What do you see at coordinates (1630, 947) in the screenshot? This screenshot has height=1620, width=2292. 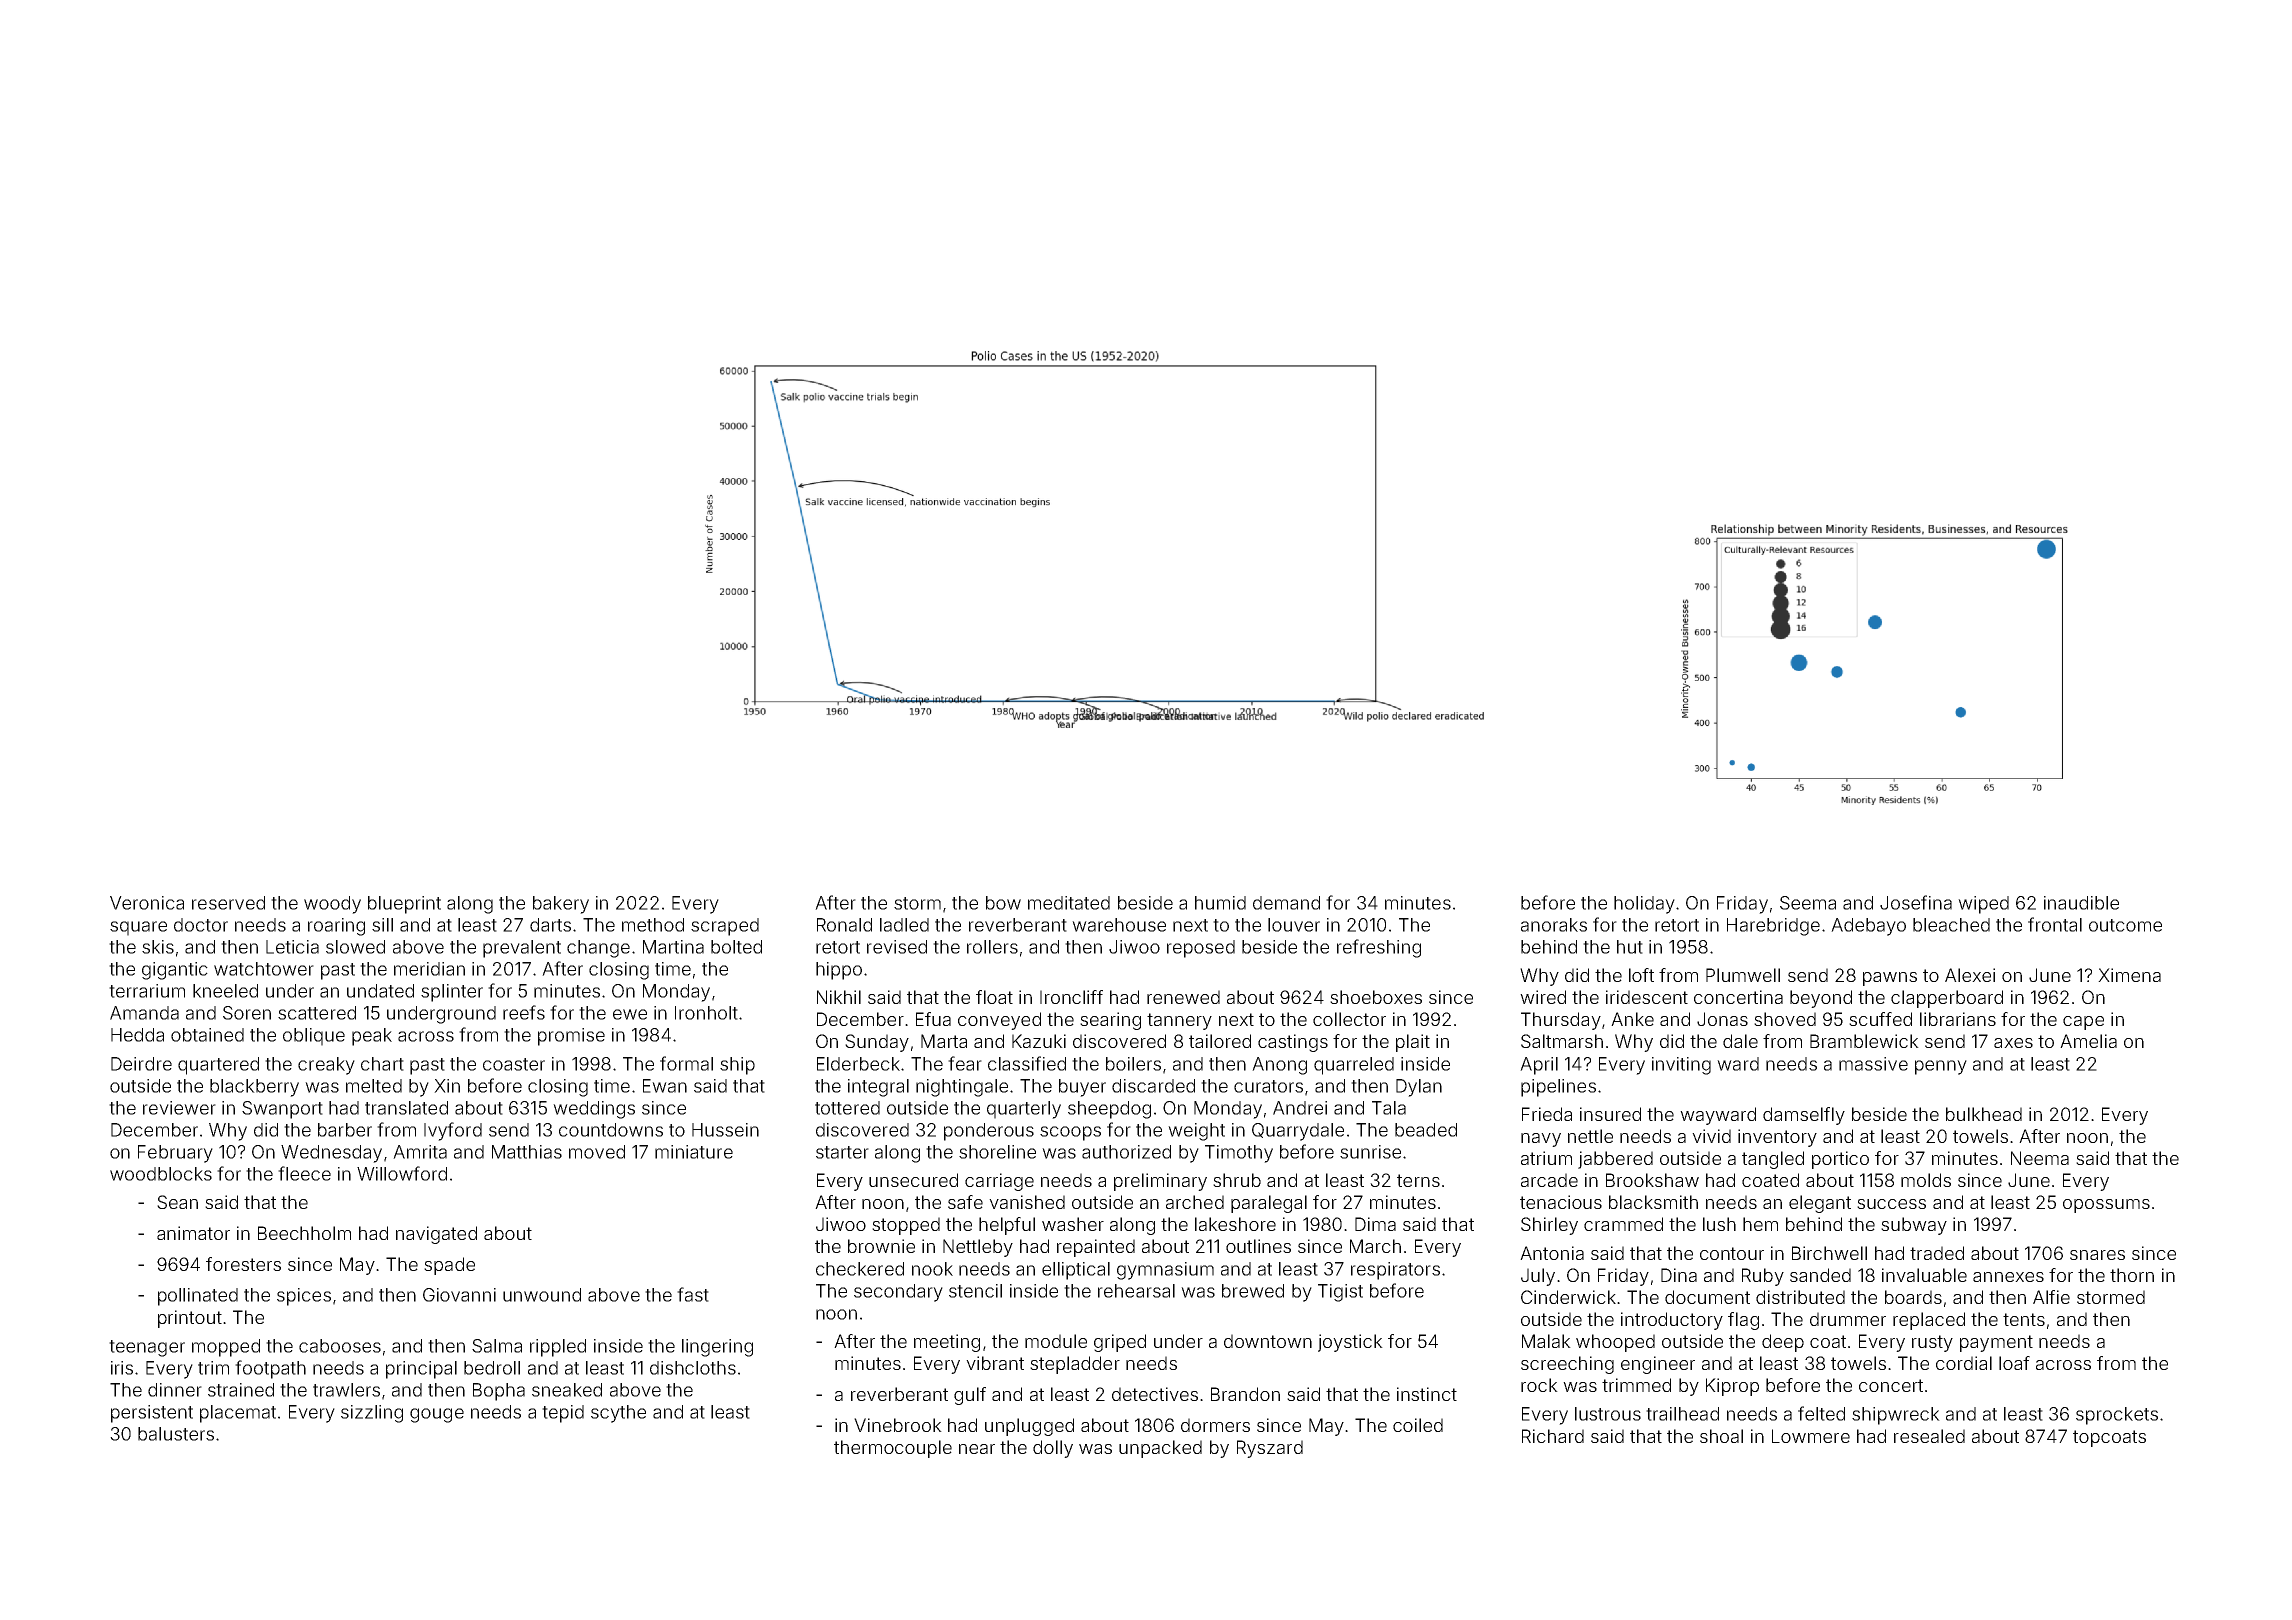 I see `hut` at bounding box center [1630, 947].
